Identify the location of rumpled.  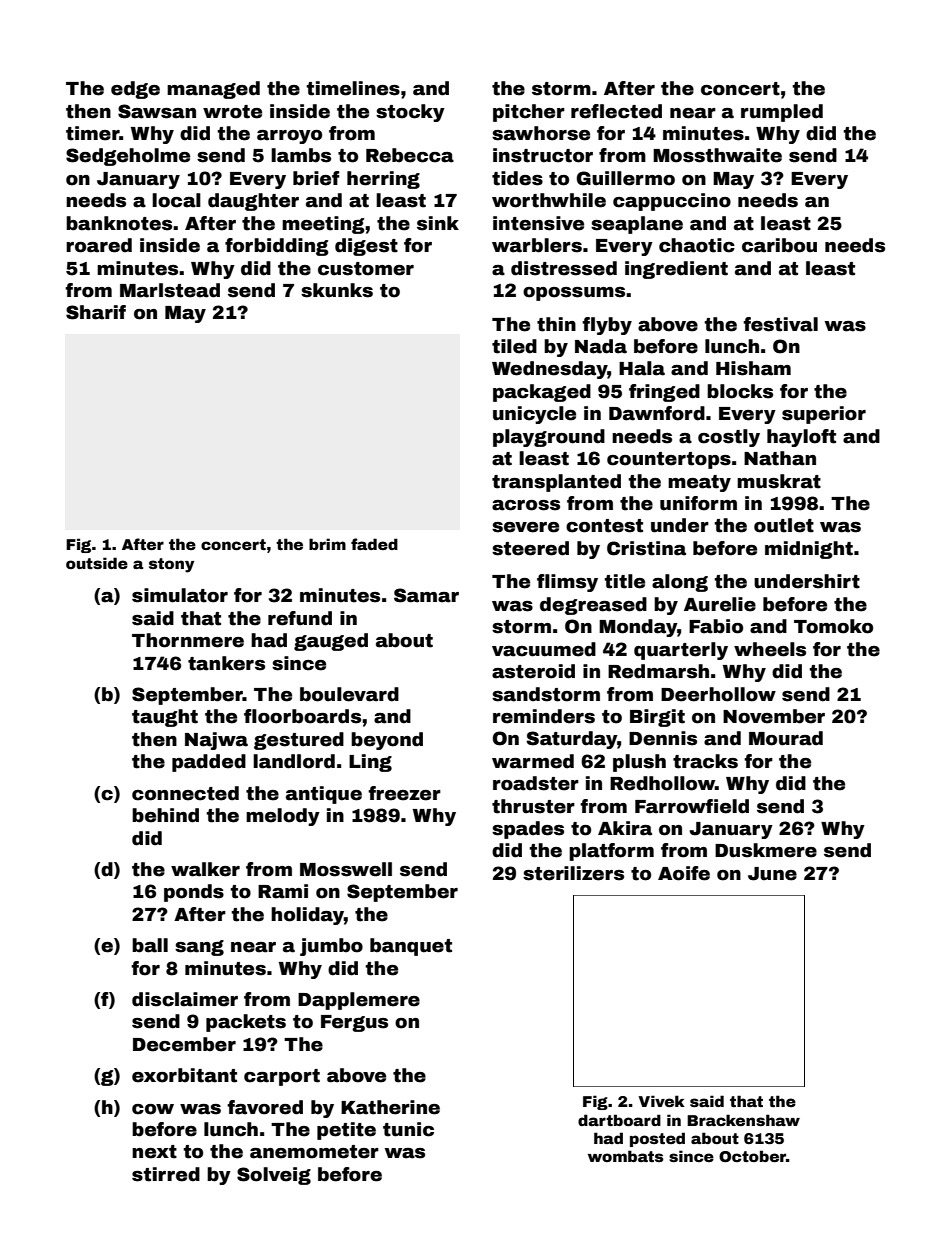
(782, 113).
